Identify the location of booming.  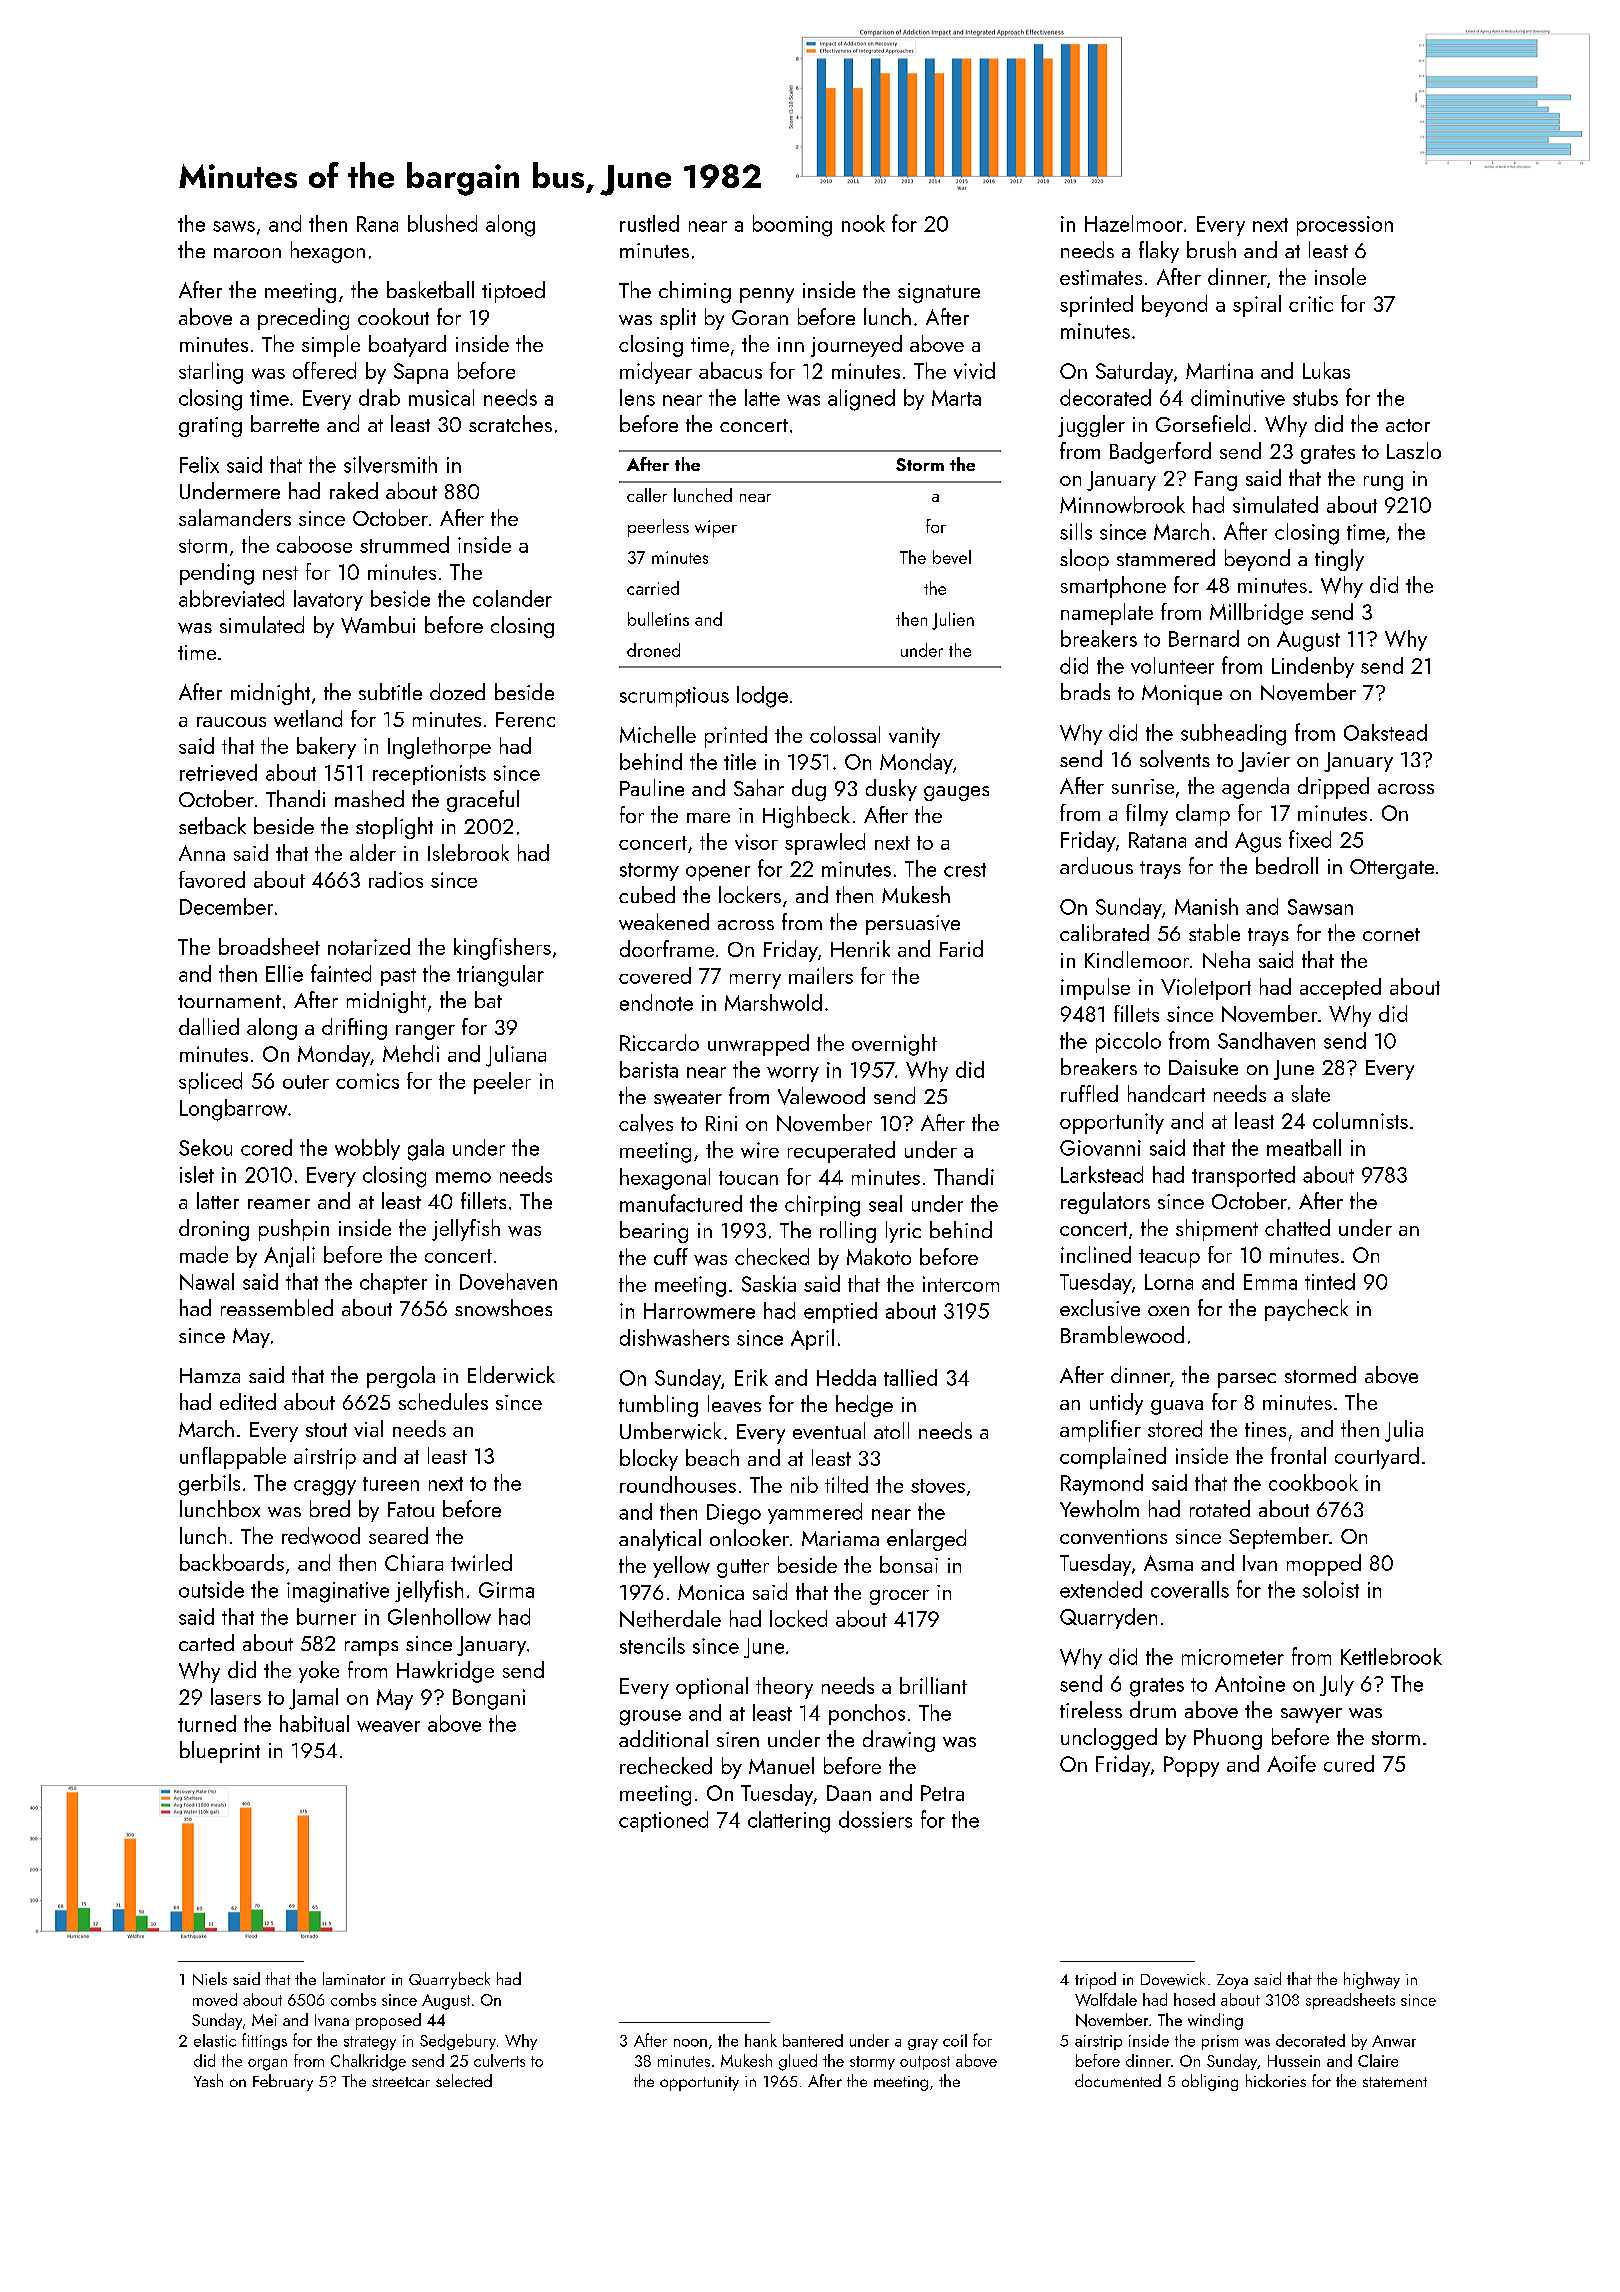
(792, 226).
